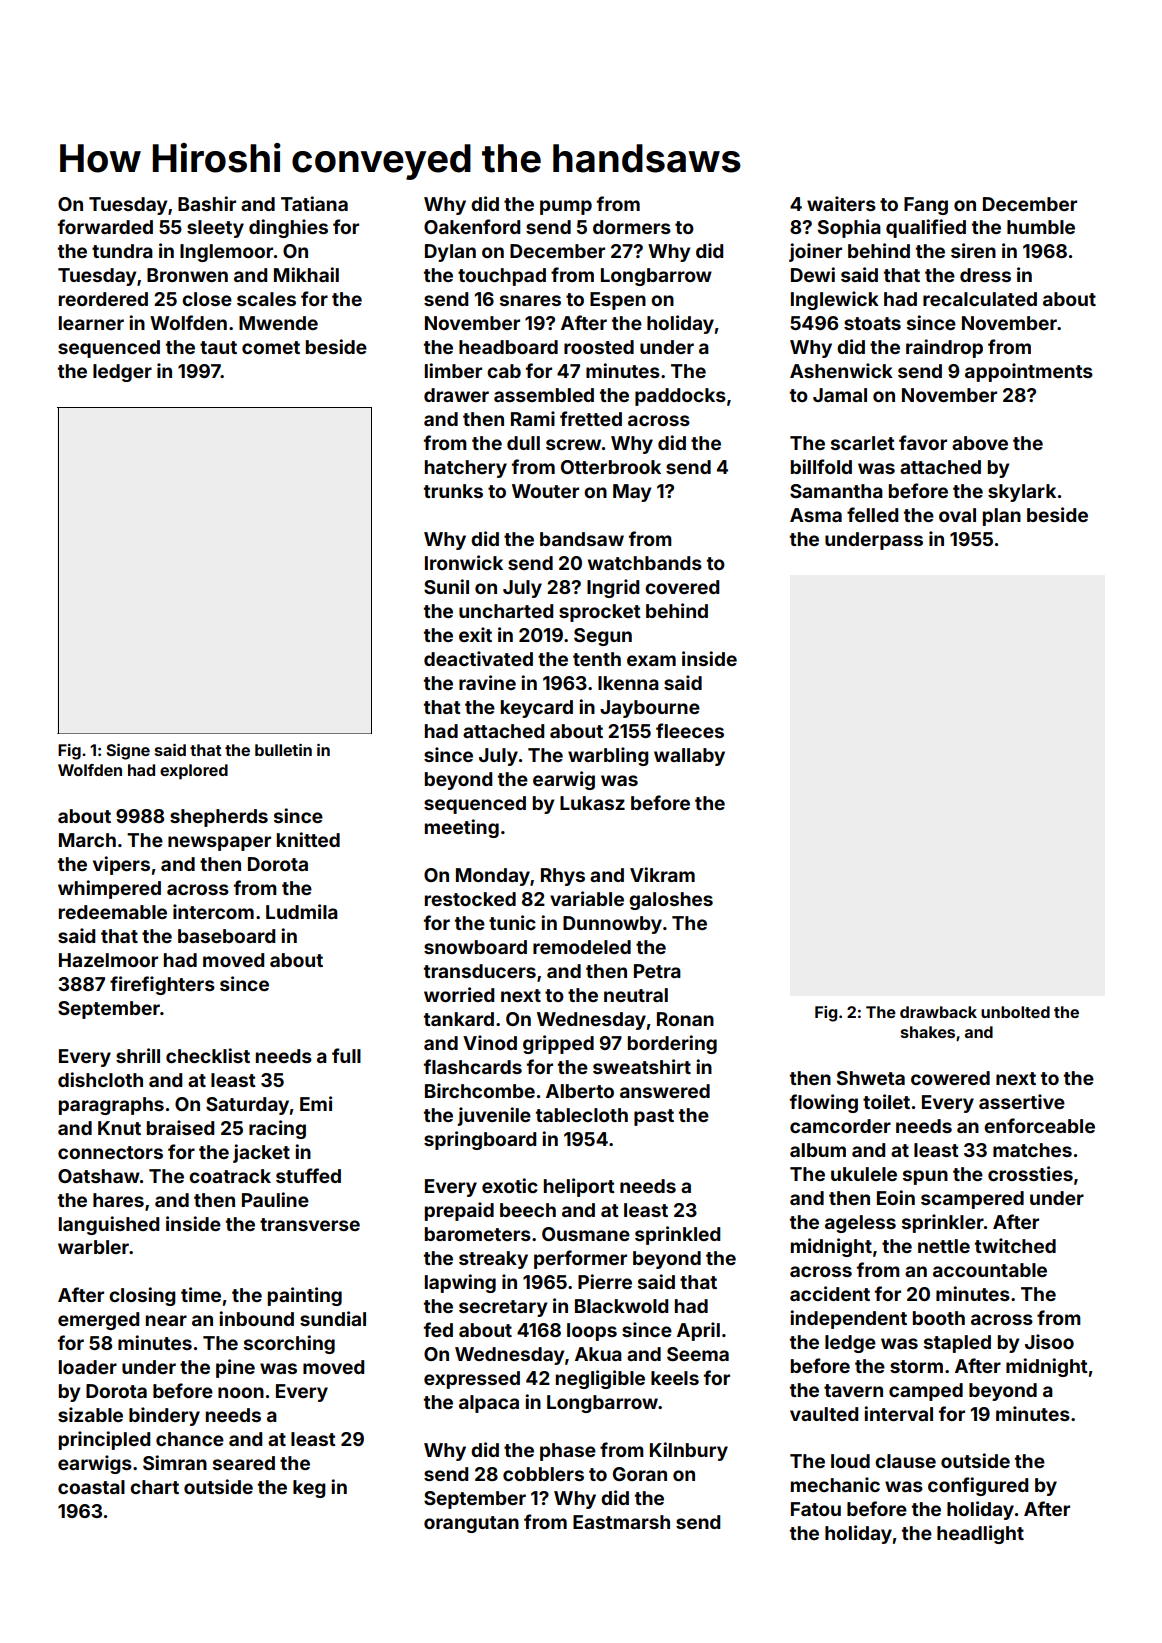 The image size is (1162, 1643). Describe the element at coordinates (480, 1140) in the document. I see `springboard` at that location.
